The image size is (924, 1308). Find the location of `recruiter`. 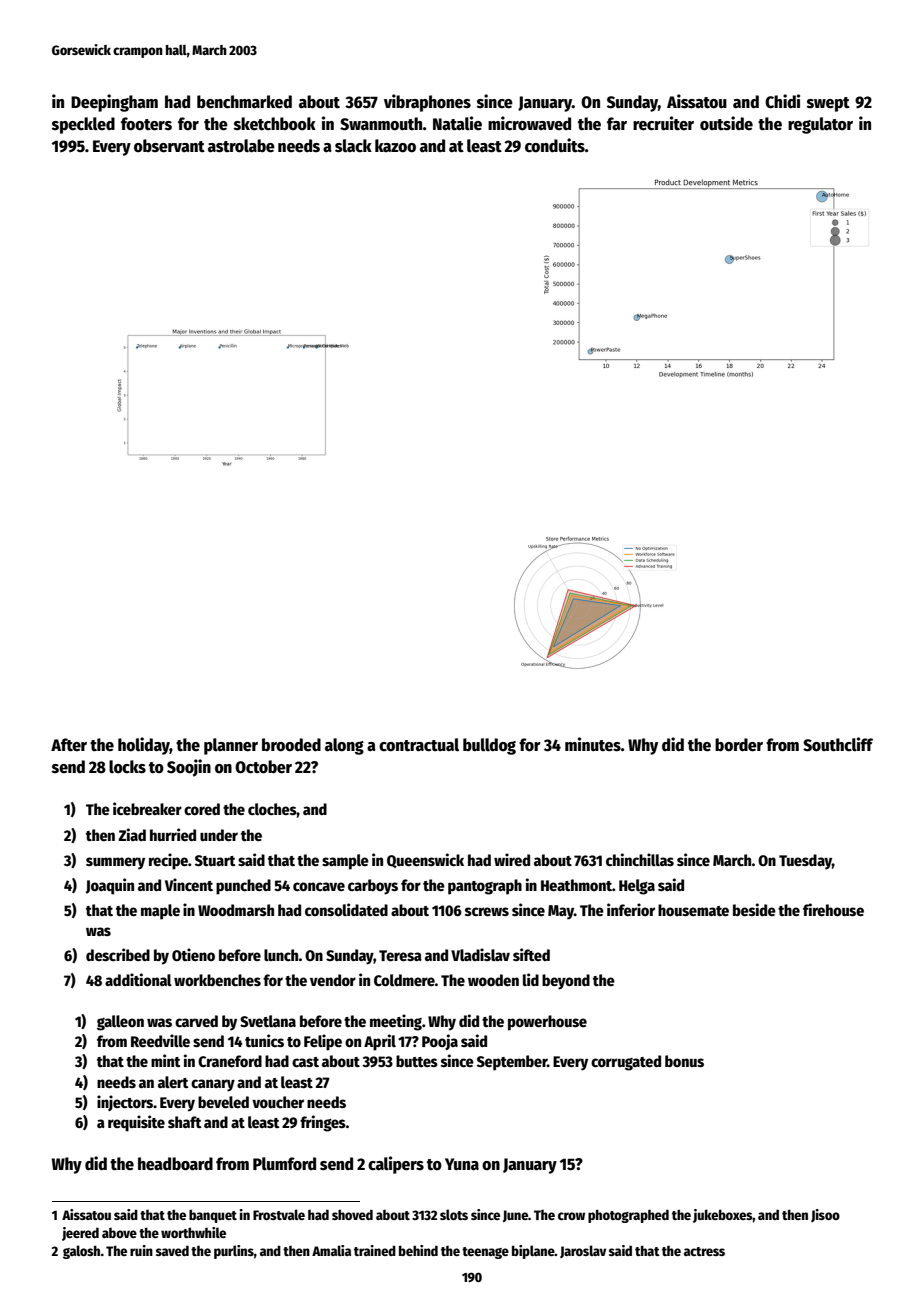

recruiter is located at coordinates (663, 123).
